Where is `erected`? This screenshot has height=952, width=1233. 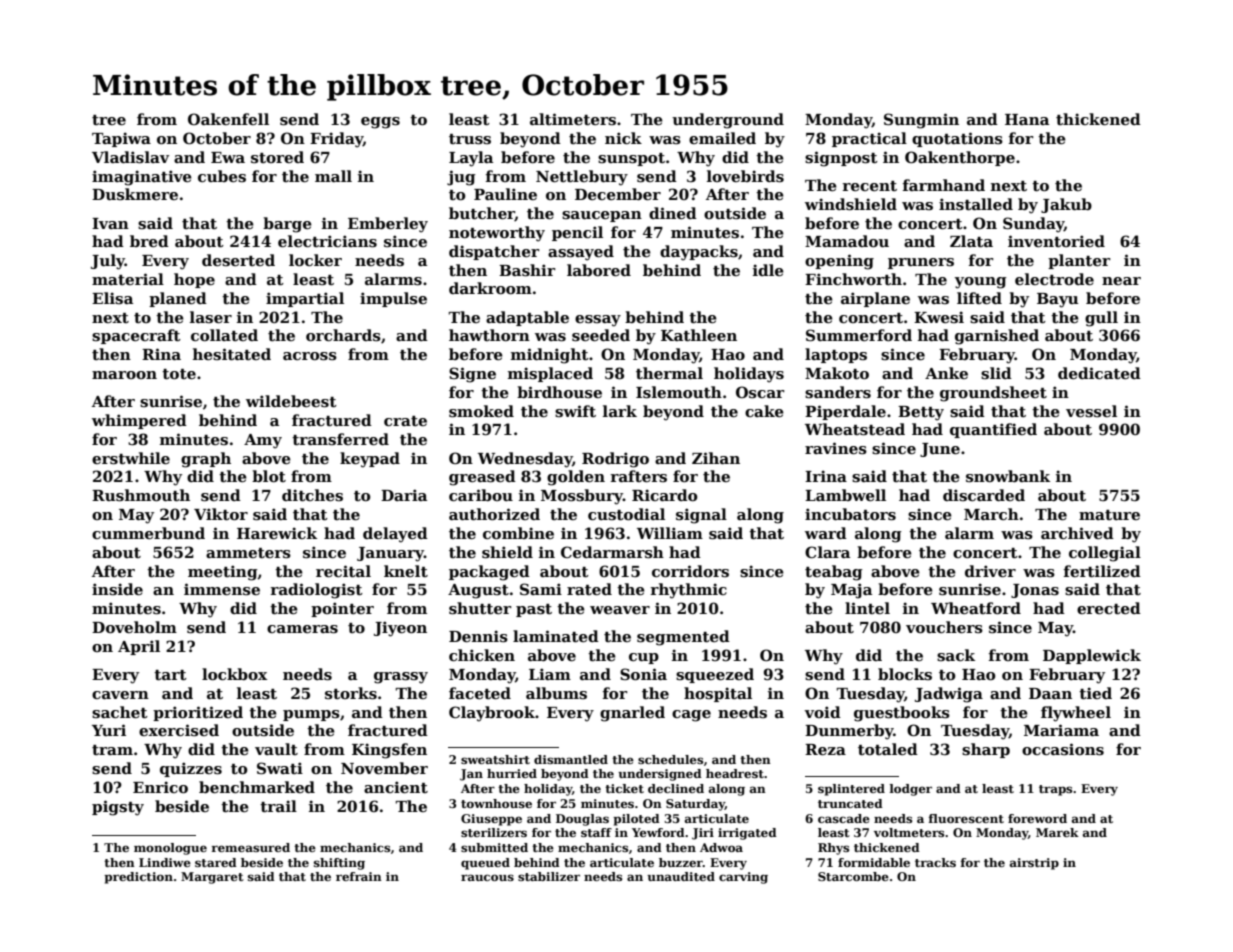
erected is located at coordinates (1109, 608).
